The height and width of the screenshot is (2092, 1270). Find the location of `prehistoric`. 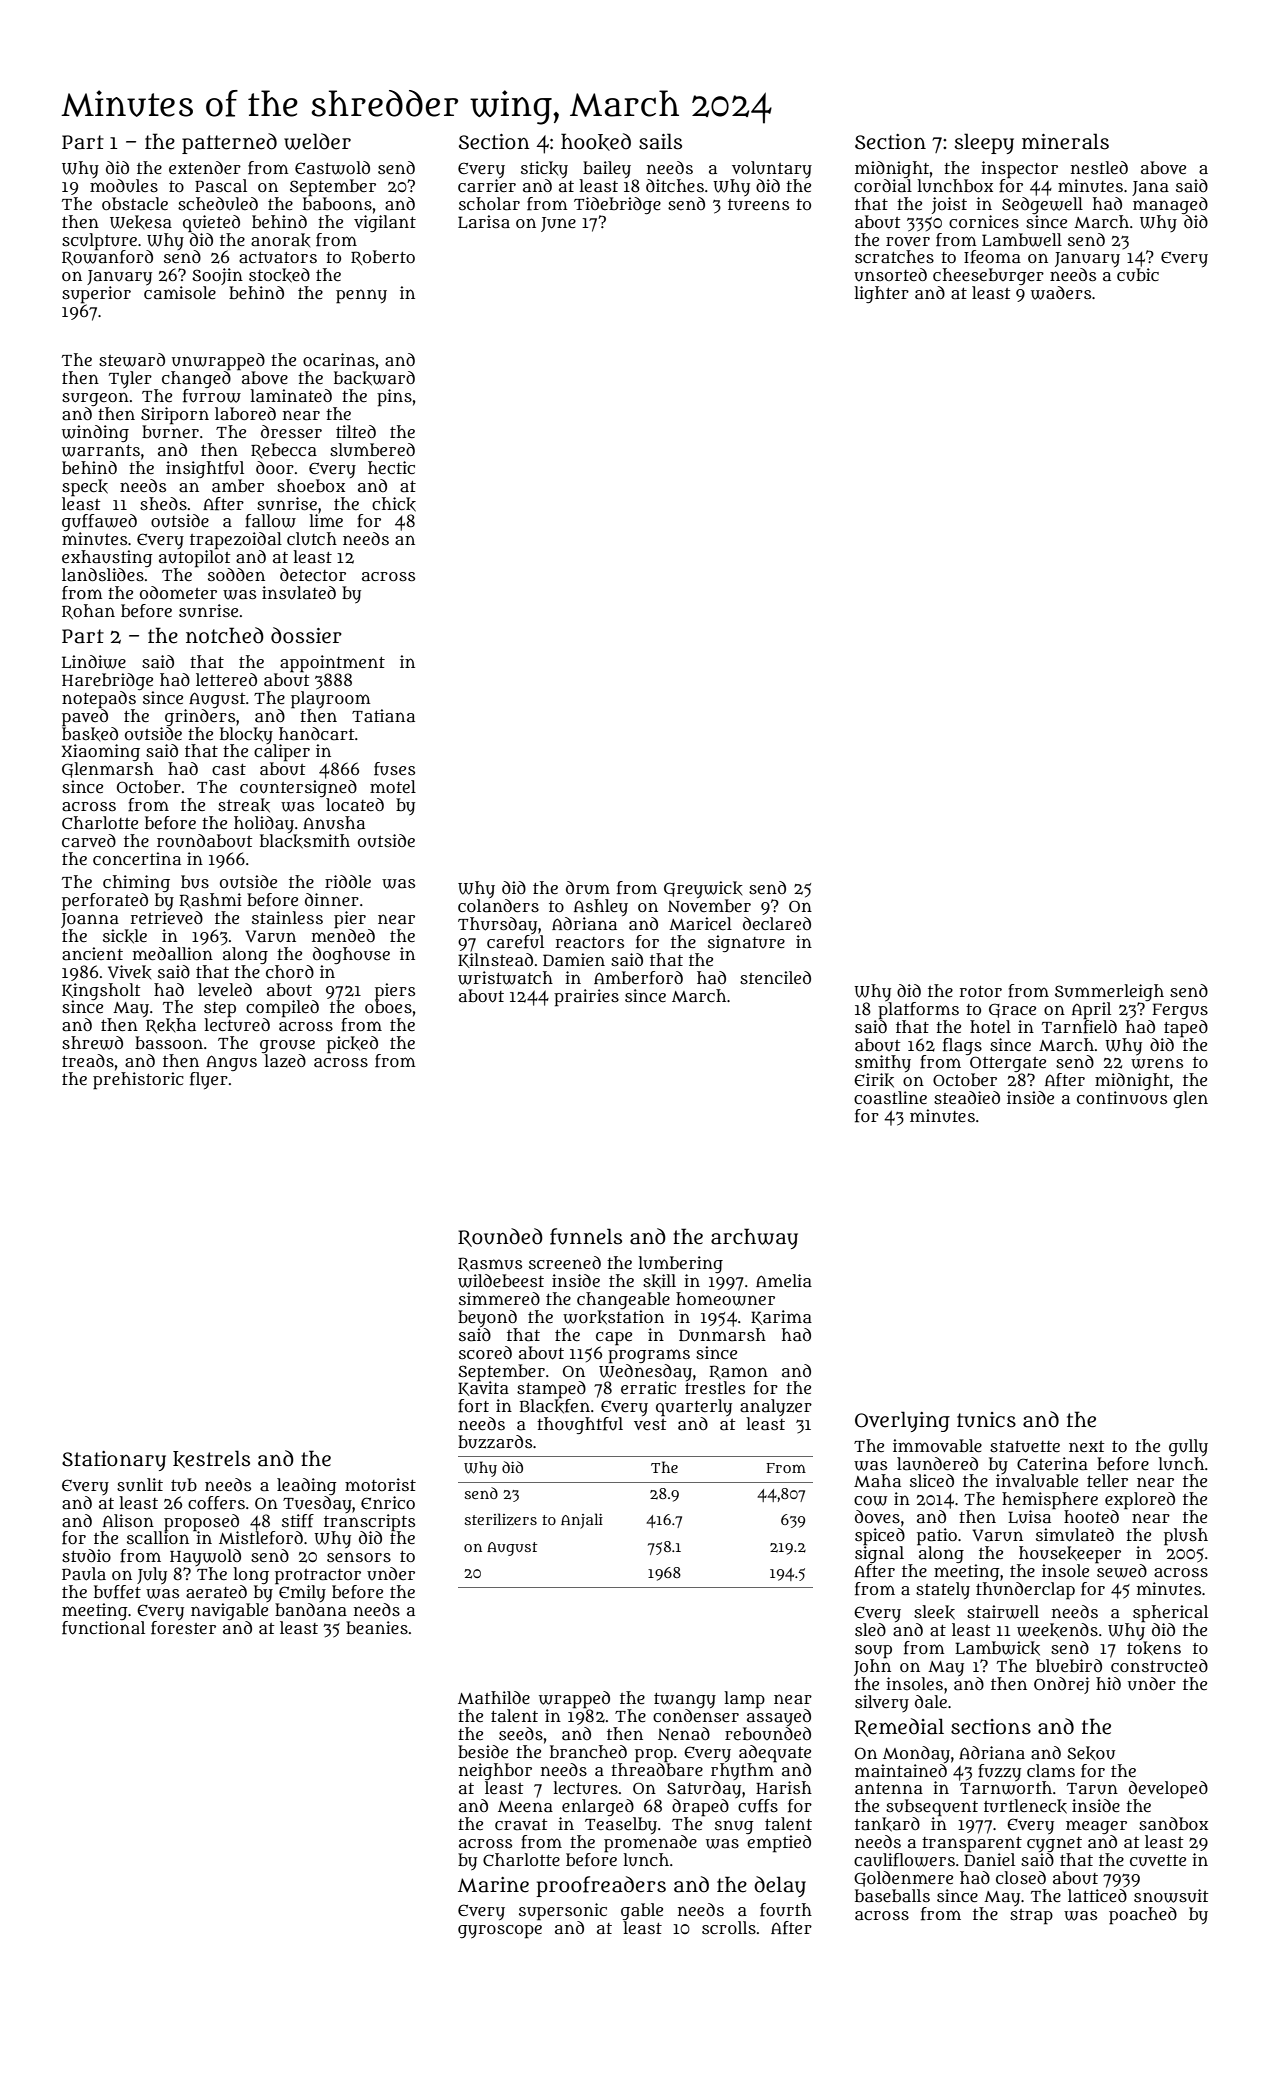

prehistoric is located at coordinates (138, 1081).
